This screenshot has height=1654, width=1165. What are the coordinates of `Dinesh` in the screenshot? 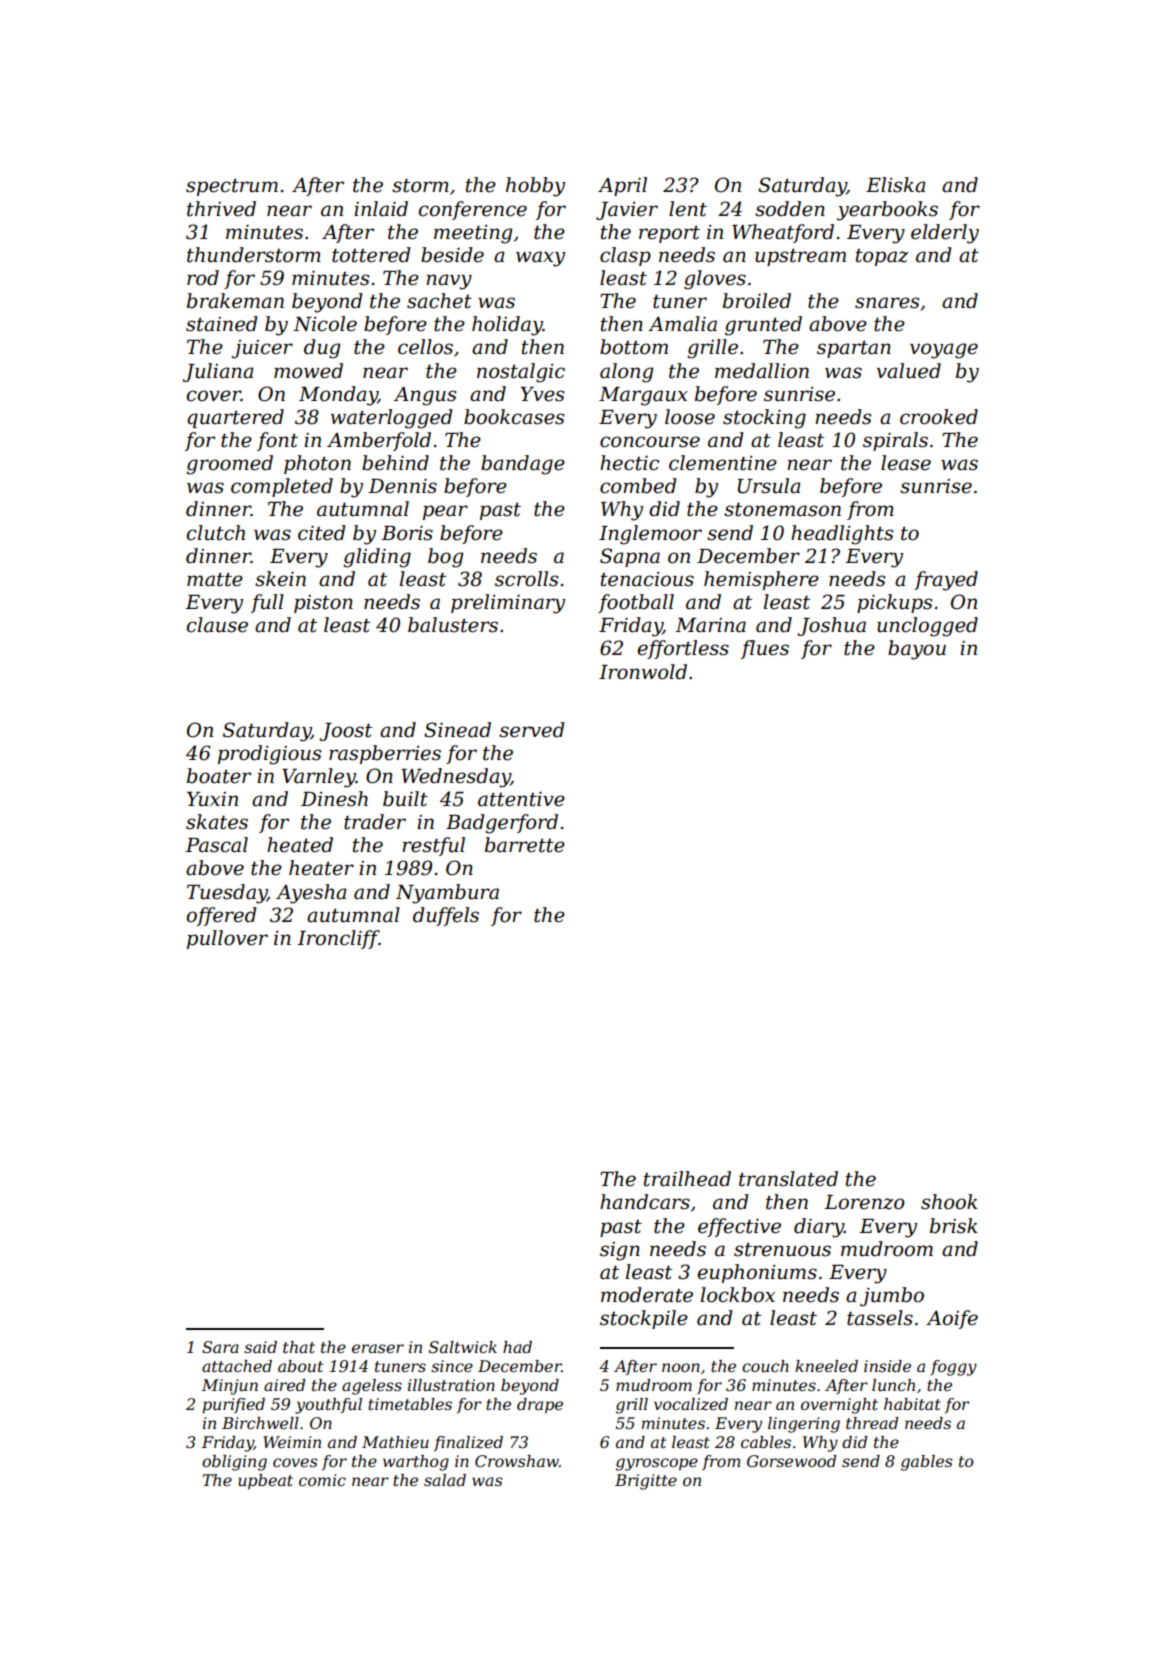 It's located at (334, 799).
